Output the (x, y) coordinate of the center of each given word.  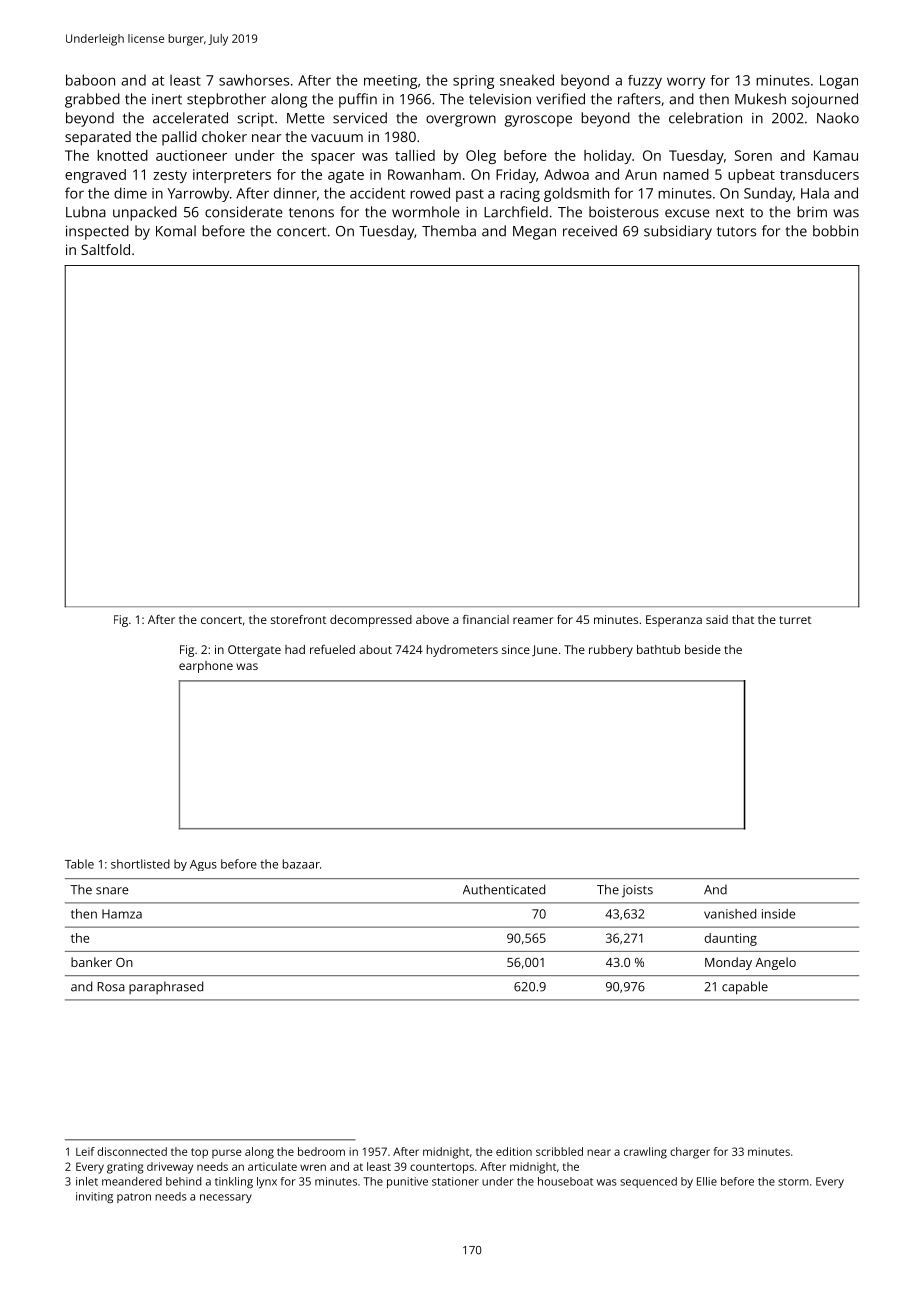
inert (167, 99)
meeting (390, 82)
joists (637, 891)
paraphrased (166, 987)
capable (745, 988)
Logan (839, 82)
